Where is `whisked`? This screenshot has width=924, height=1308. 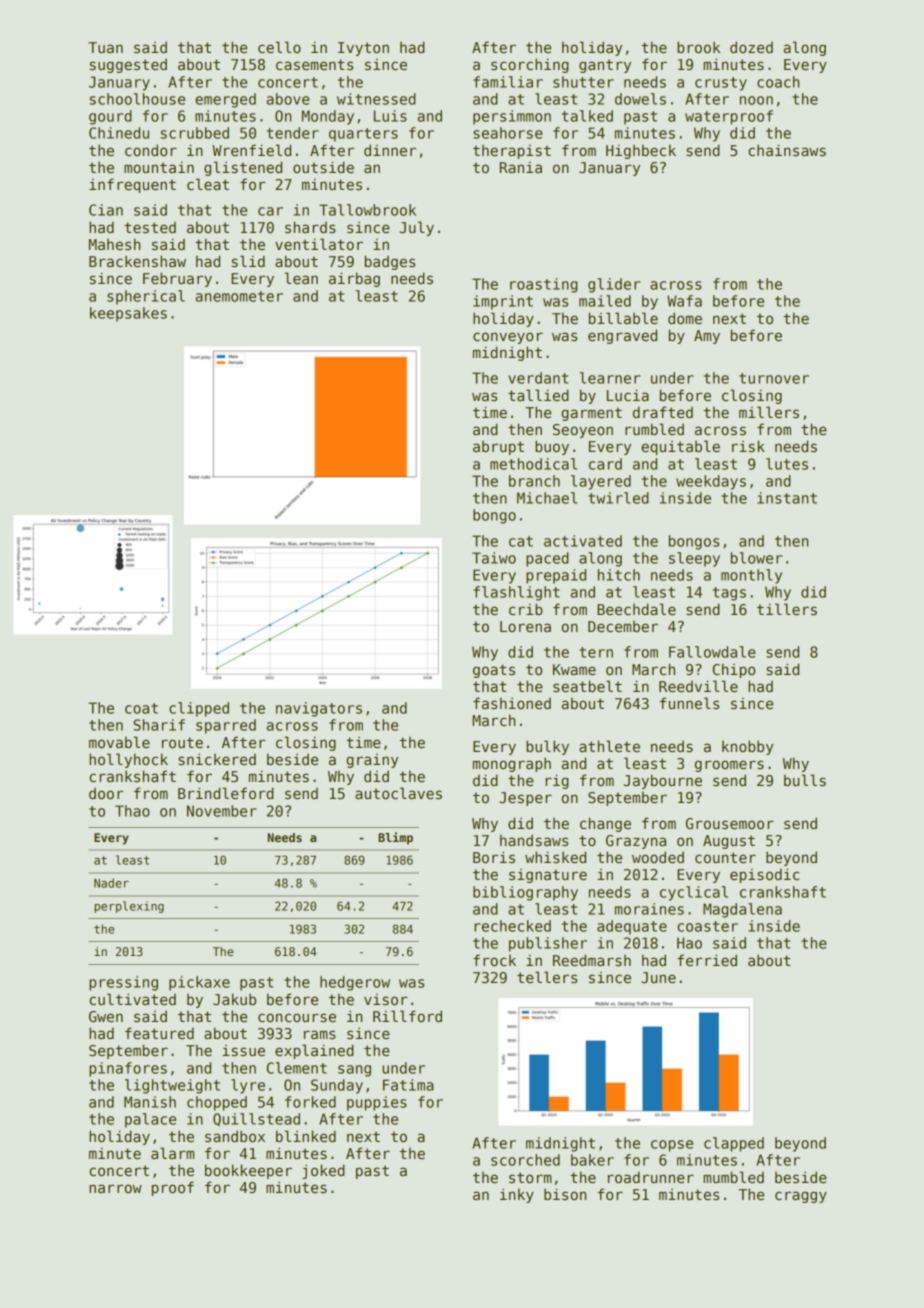
whisked is located at coordinates (555, 857).
